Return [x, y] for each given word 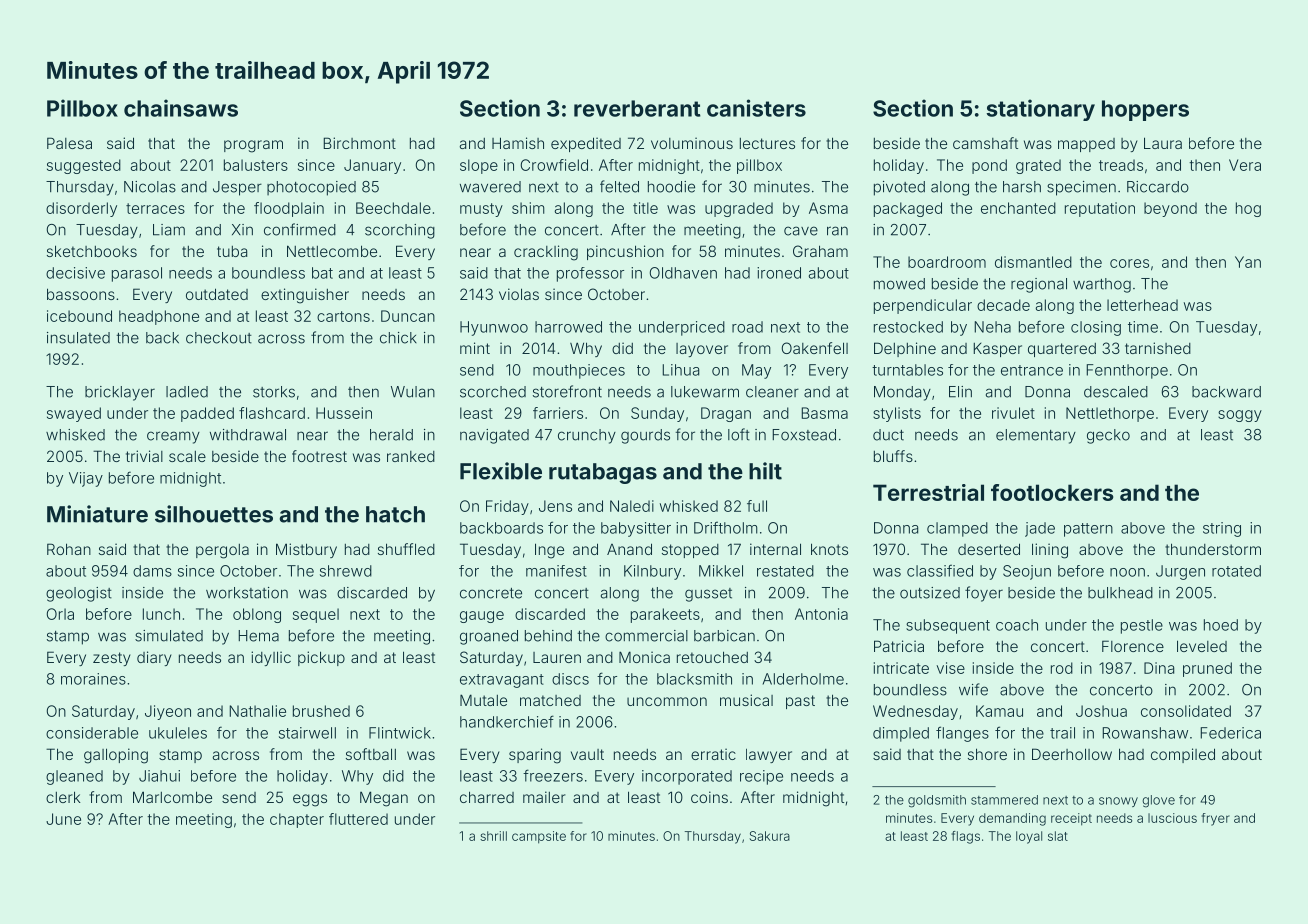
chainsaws [181, 108]
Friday [507, 507]
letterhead [1142, 305]
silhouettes [214, 514]
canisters [756, 108]
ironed [779, 273]
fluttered [358, 819]
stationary [1040, 110]
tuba [232, 251]
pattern [1088, 530]
